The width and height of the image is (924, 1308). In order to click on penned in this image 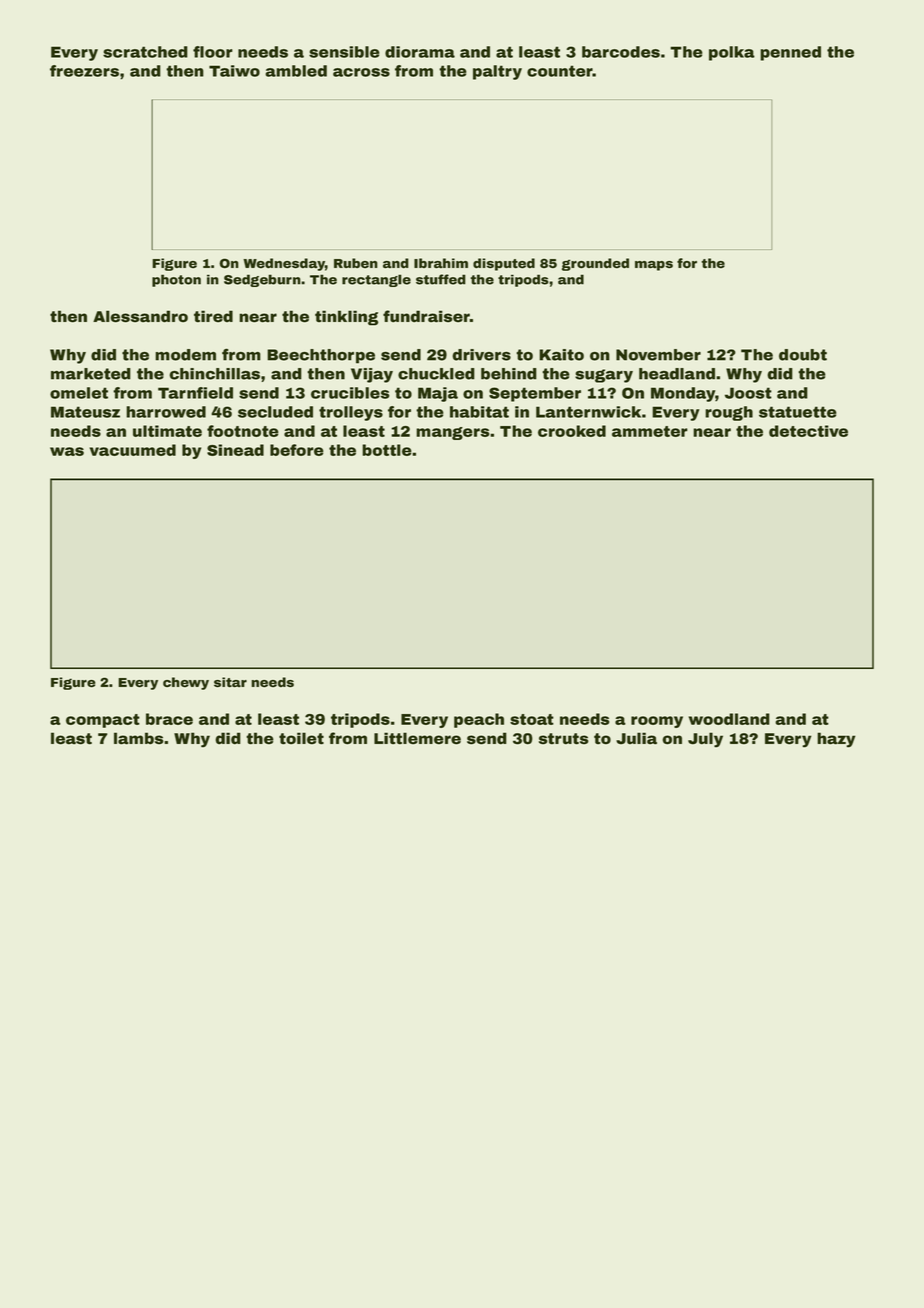, I will do `click(790, 53)`.
